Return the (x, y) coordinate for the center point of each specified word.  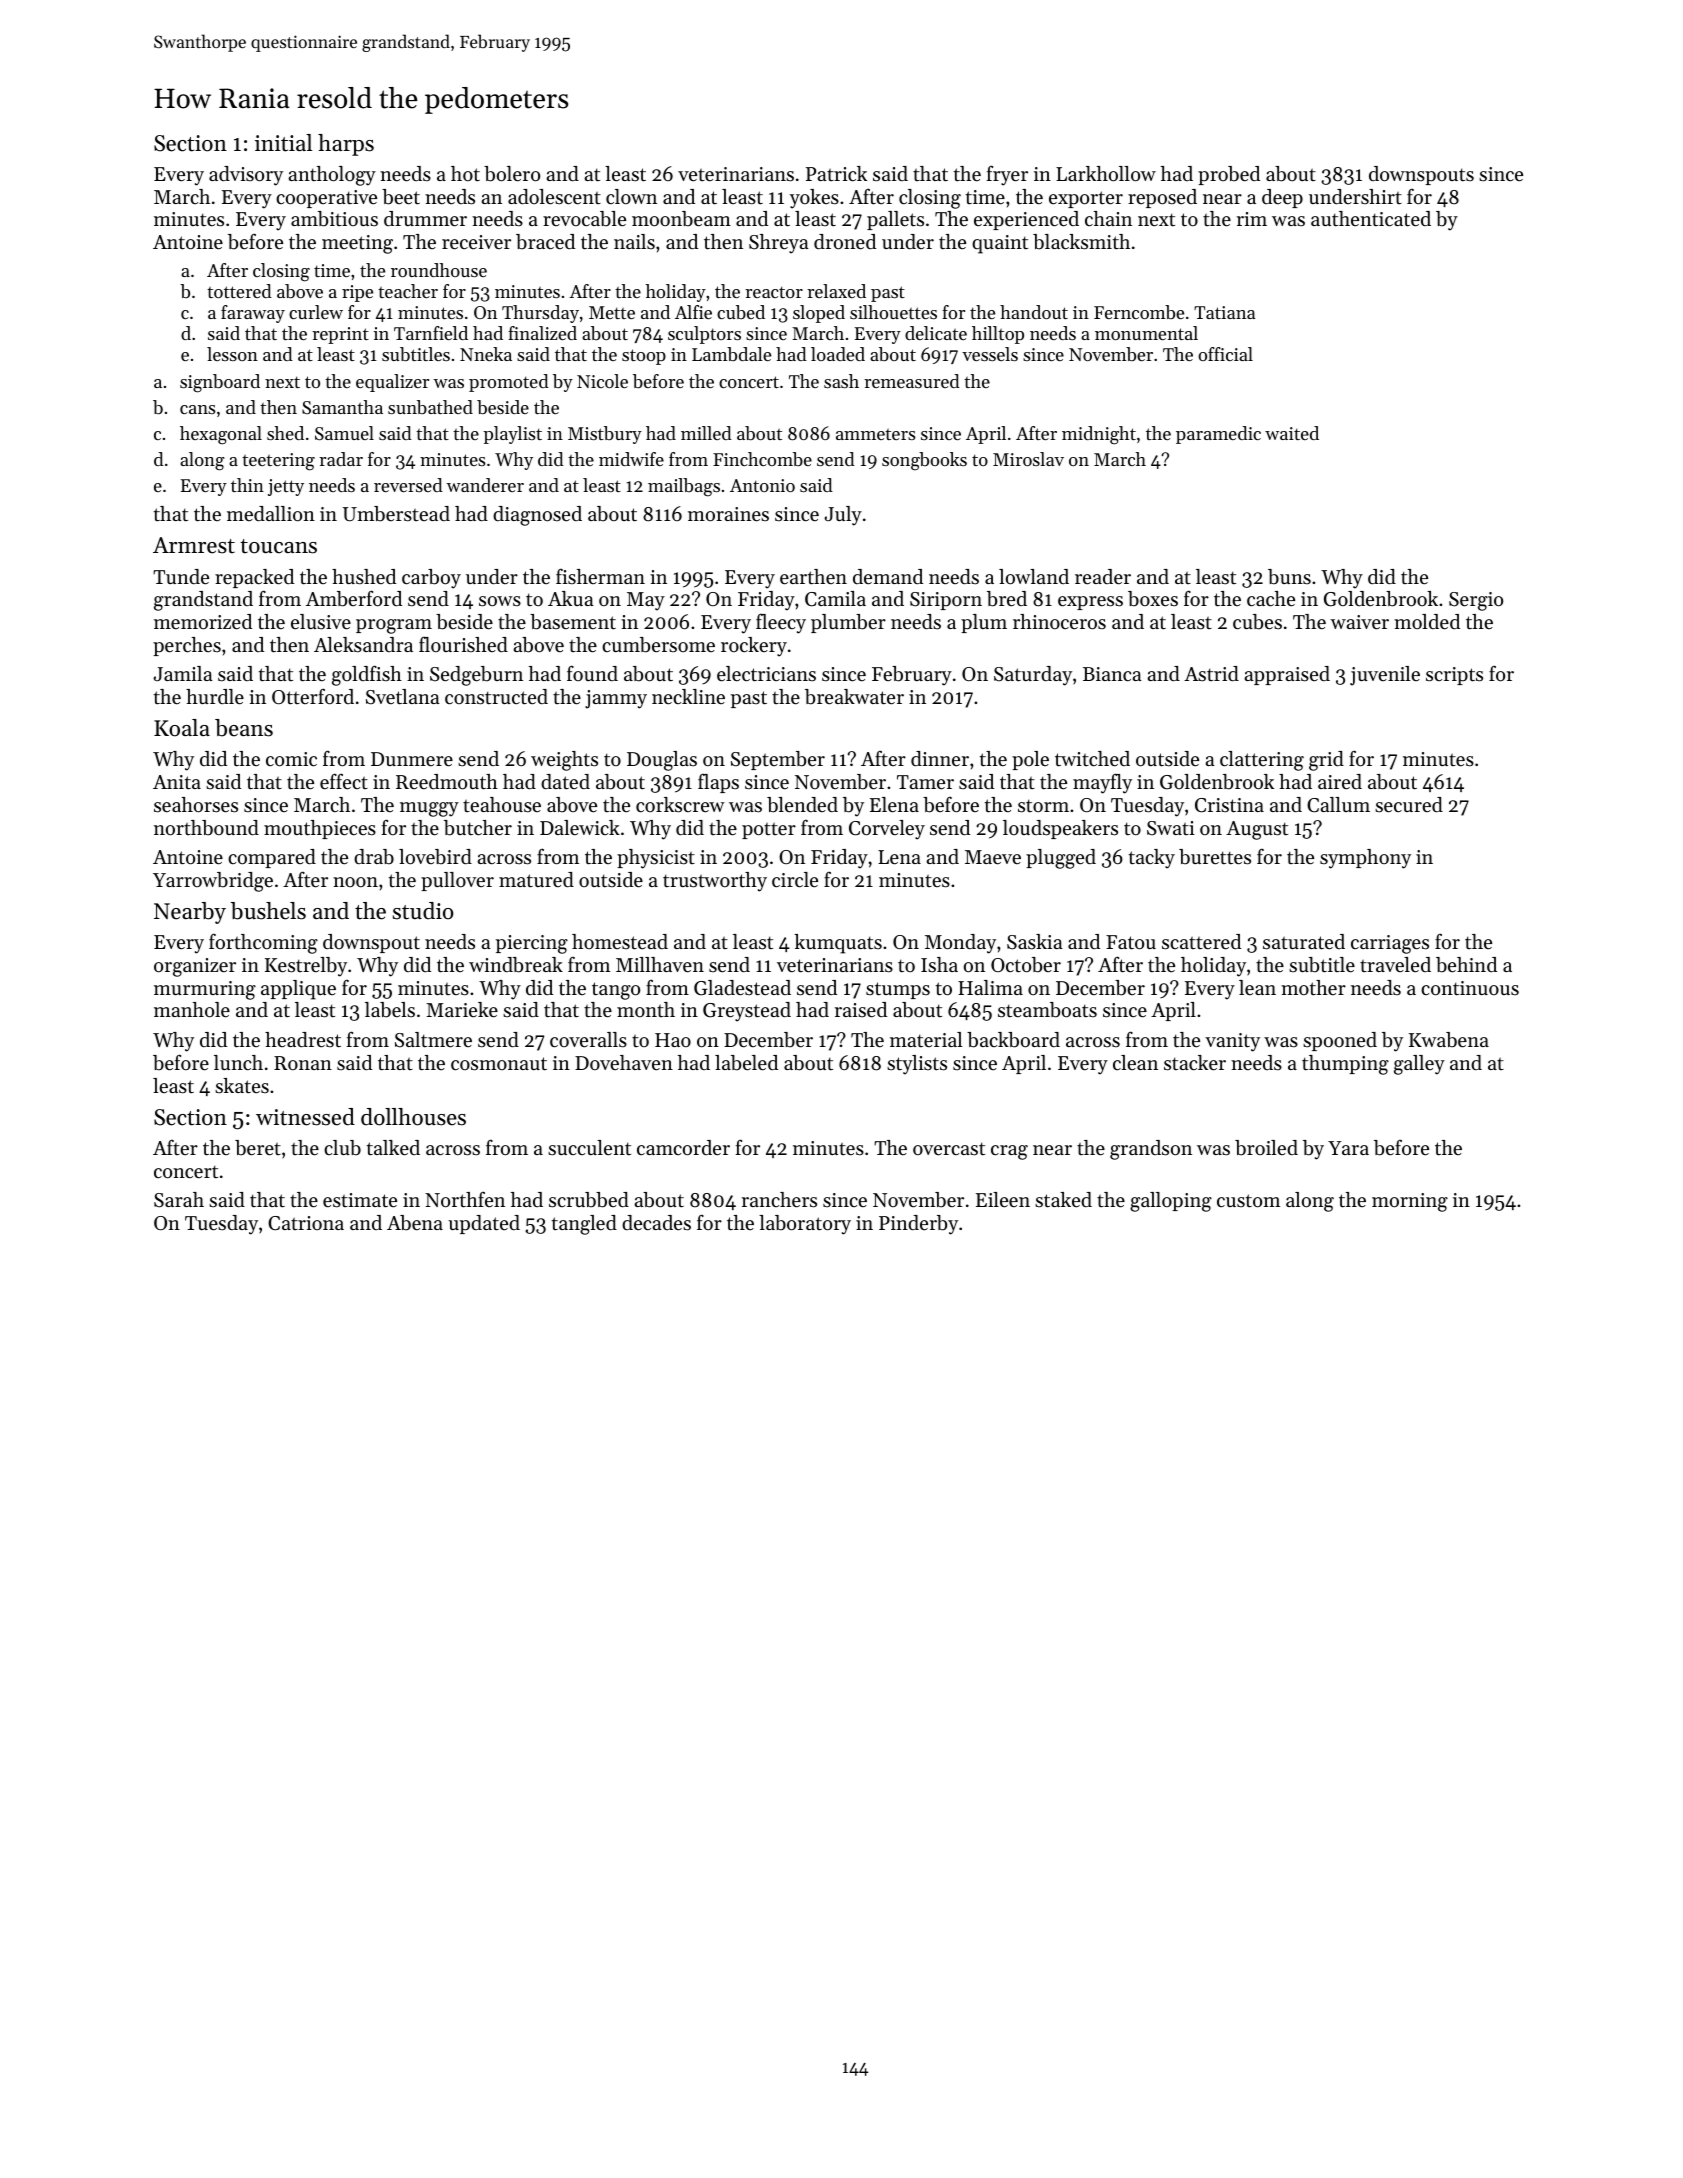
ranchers (779, 1200)
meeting (357, 244)
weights (564, 761)
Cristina (1229, 805)
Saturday (1033, 676)
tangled (584, 1225)
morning (1410, 1202)
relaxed (836, 291)
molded (1427, 622)
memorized (203, 622)
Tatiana (1224, 312)
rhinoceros (1059, 622)
